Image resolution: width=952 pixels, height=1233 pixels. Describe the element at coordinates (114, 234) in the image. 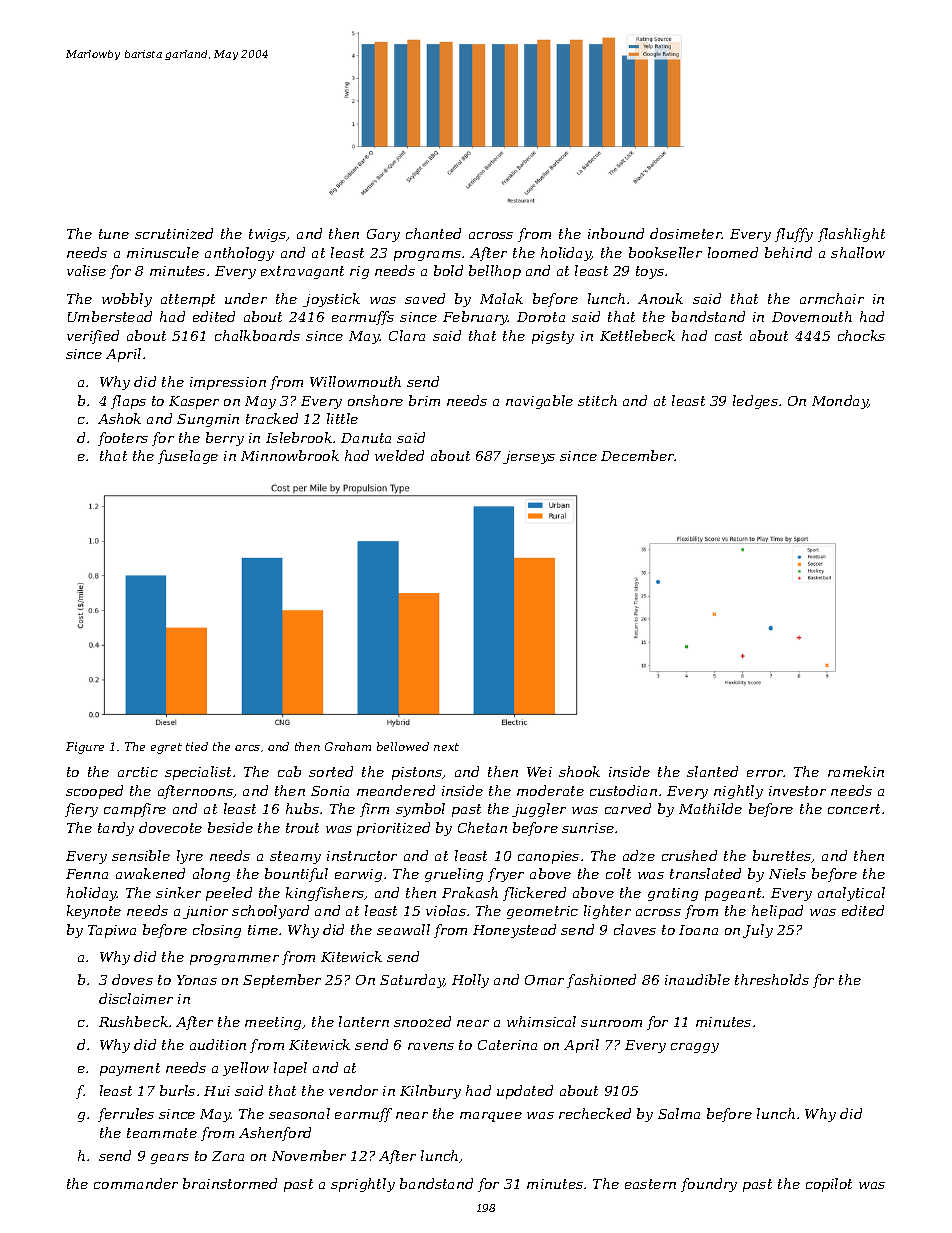

I see `tune` at that location.
